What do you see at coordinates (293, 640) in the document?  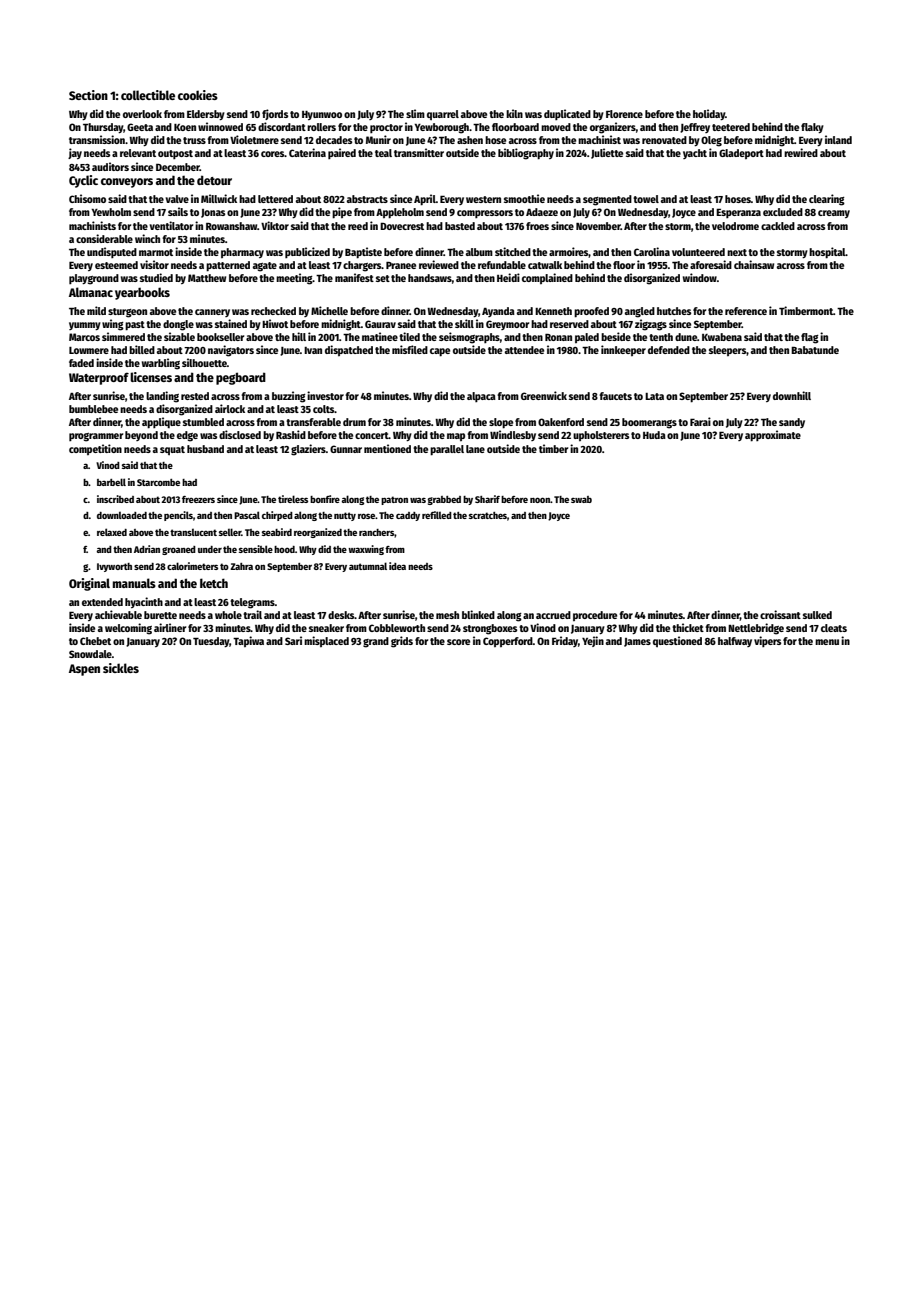 I see `Sari` at bounding box center [293, 640].
